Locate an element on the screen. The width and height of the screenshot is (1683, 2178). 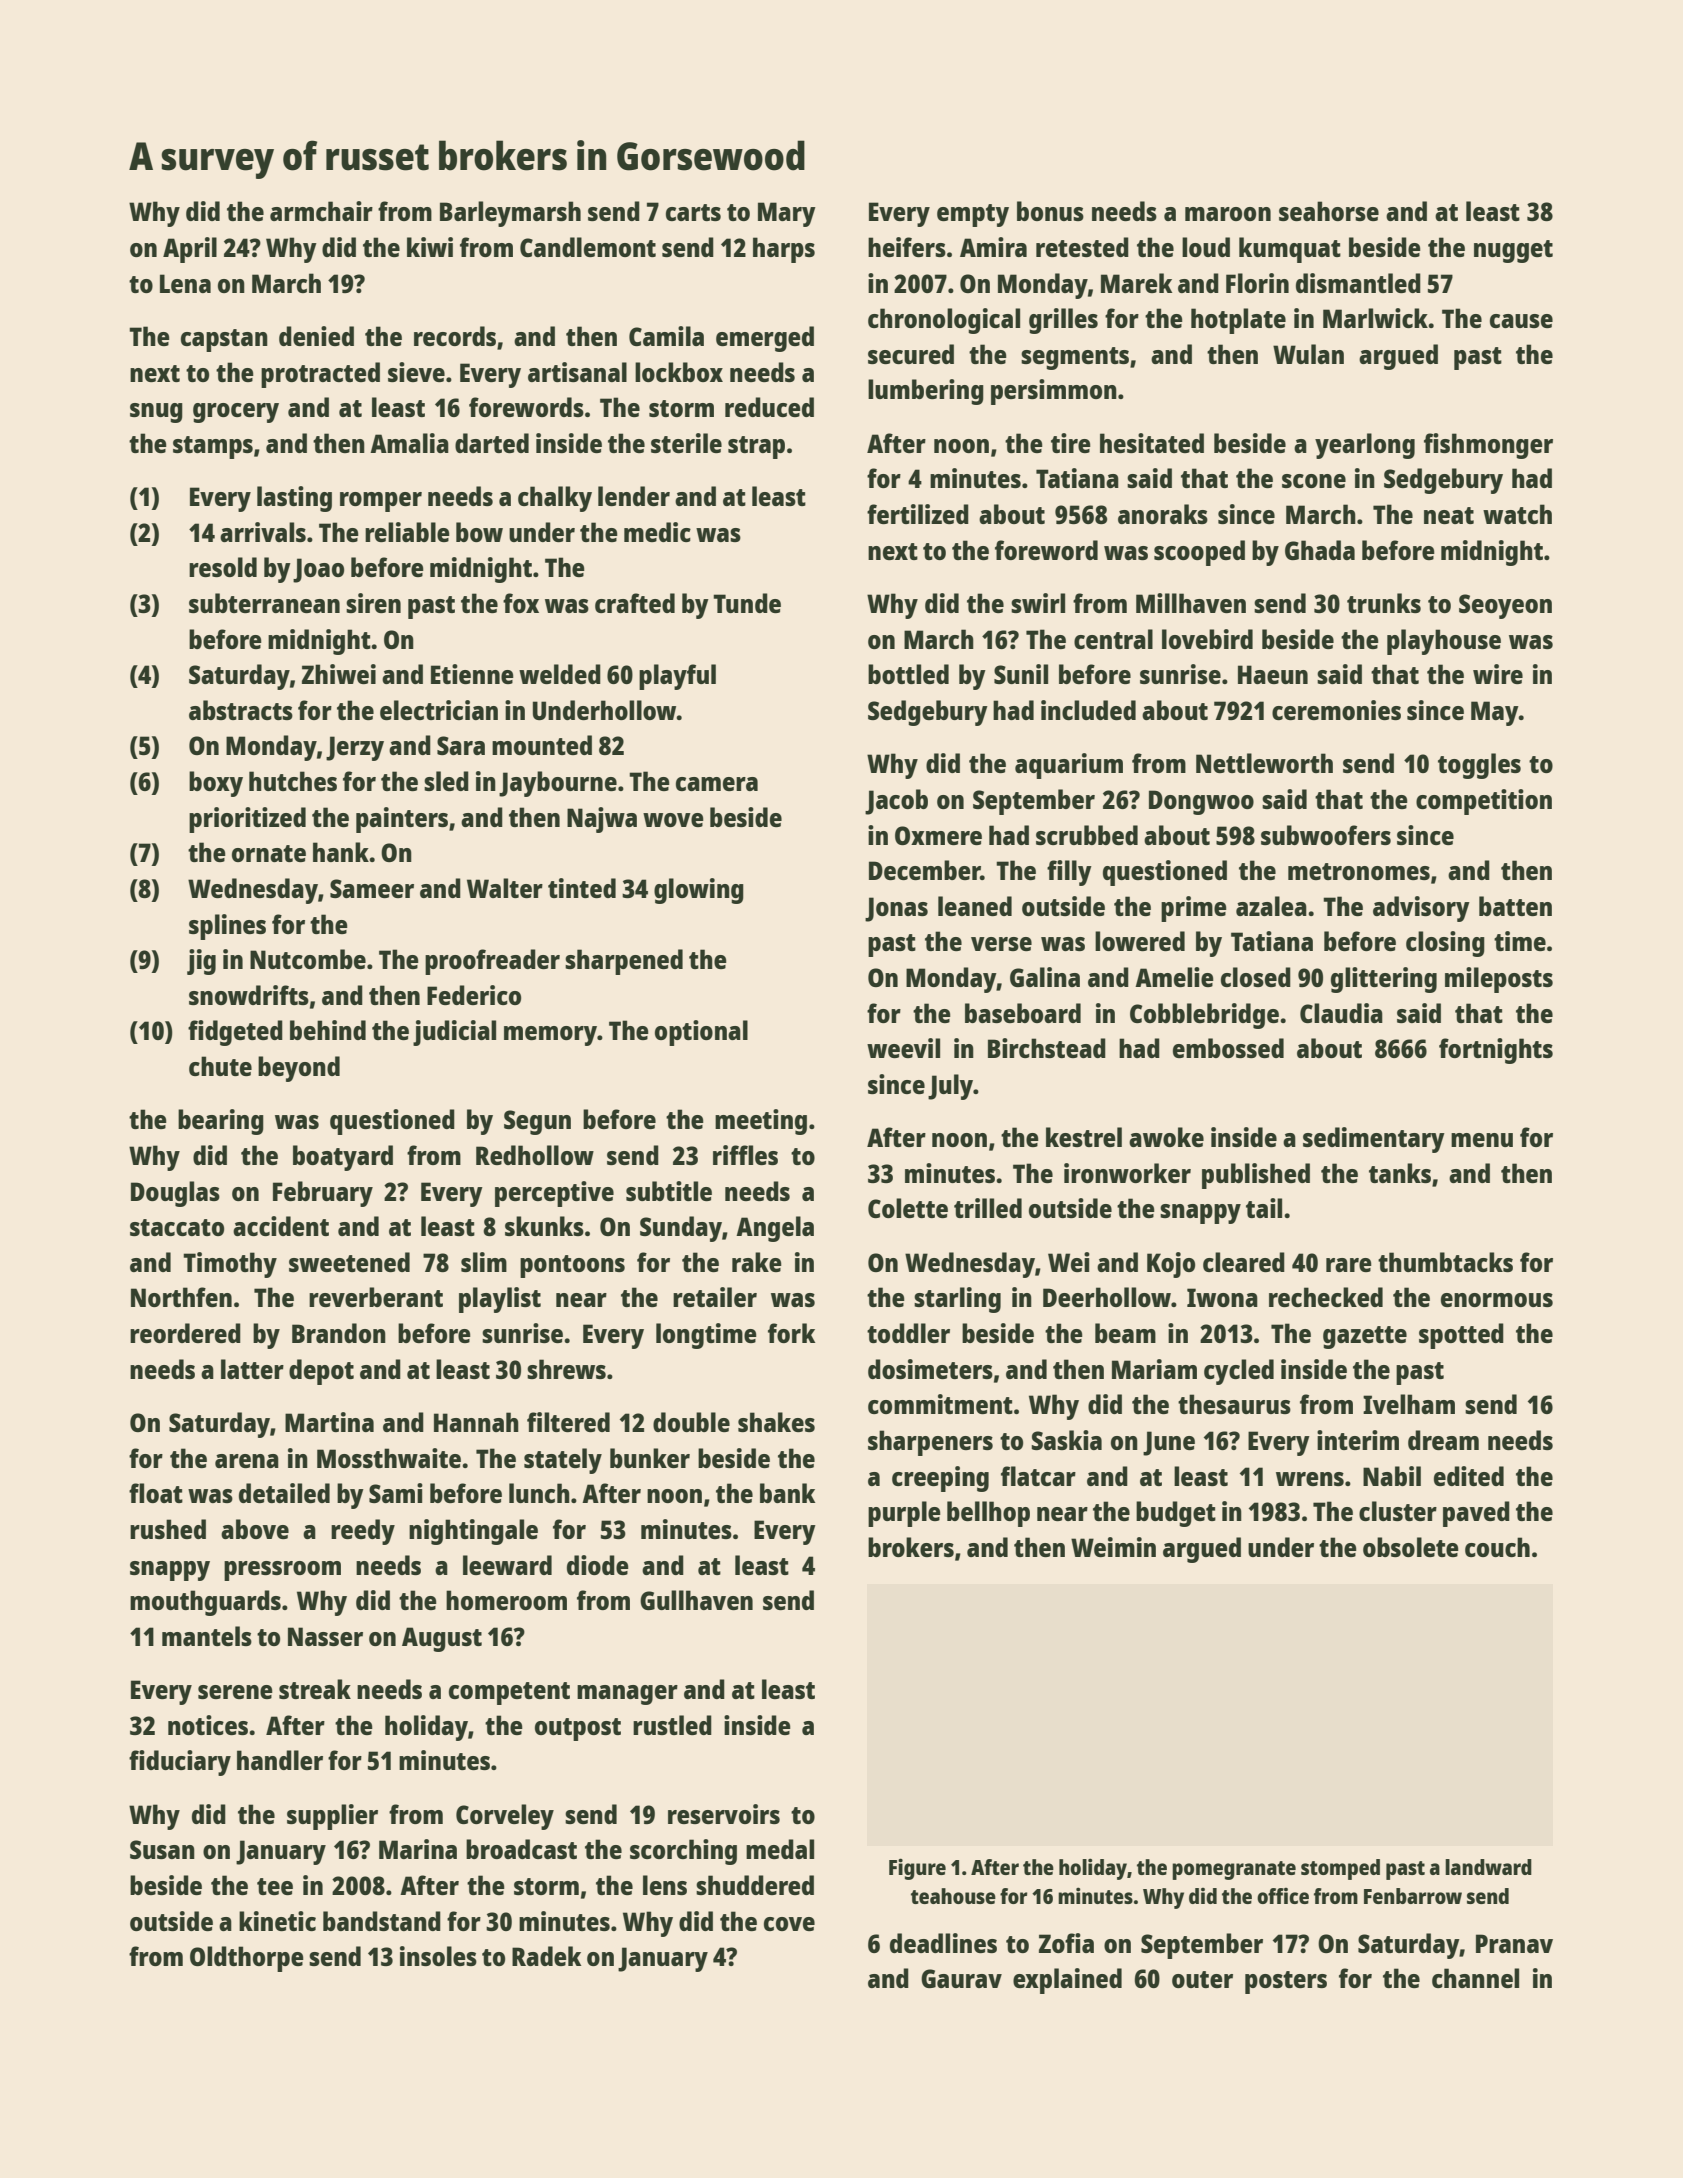
batten is located at coordinates (1515, 906).
